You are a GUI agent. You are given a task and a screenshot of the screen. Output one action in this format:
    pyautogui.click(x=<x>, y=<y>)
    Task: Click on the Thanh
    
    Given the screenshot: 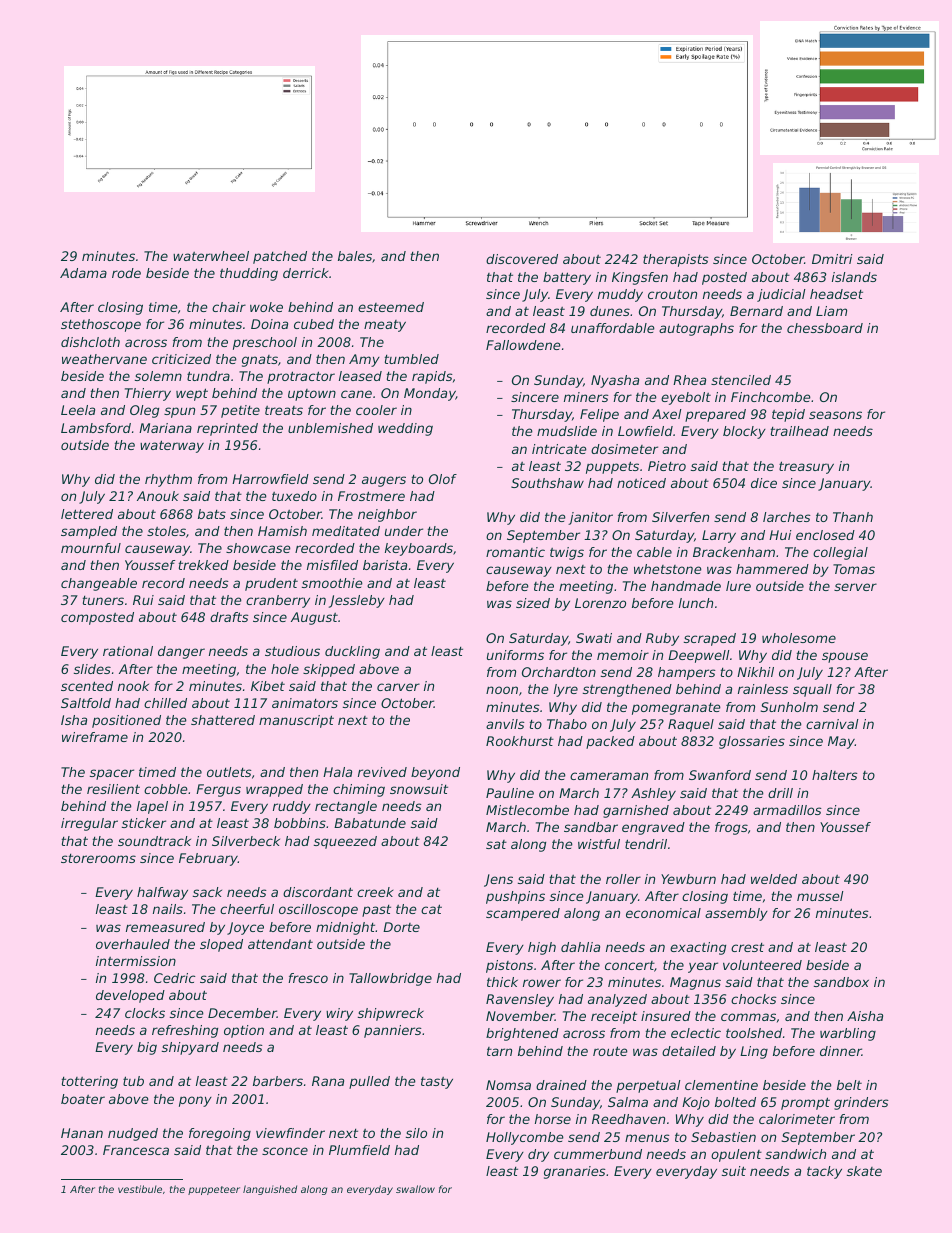 What is the action you would take?
    pyautogui.click(x=853, y=517)
